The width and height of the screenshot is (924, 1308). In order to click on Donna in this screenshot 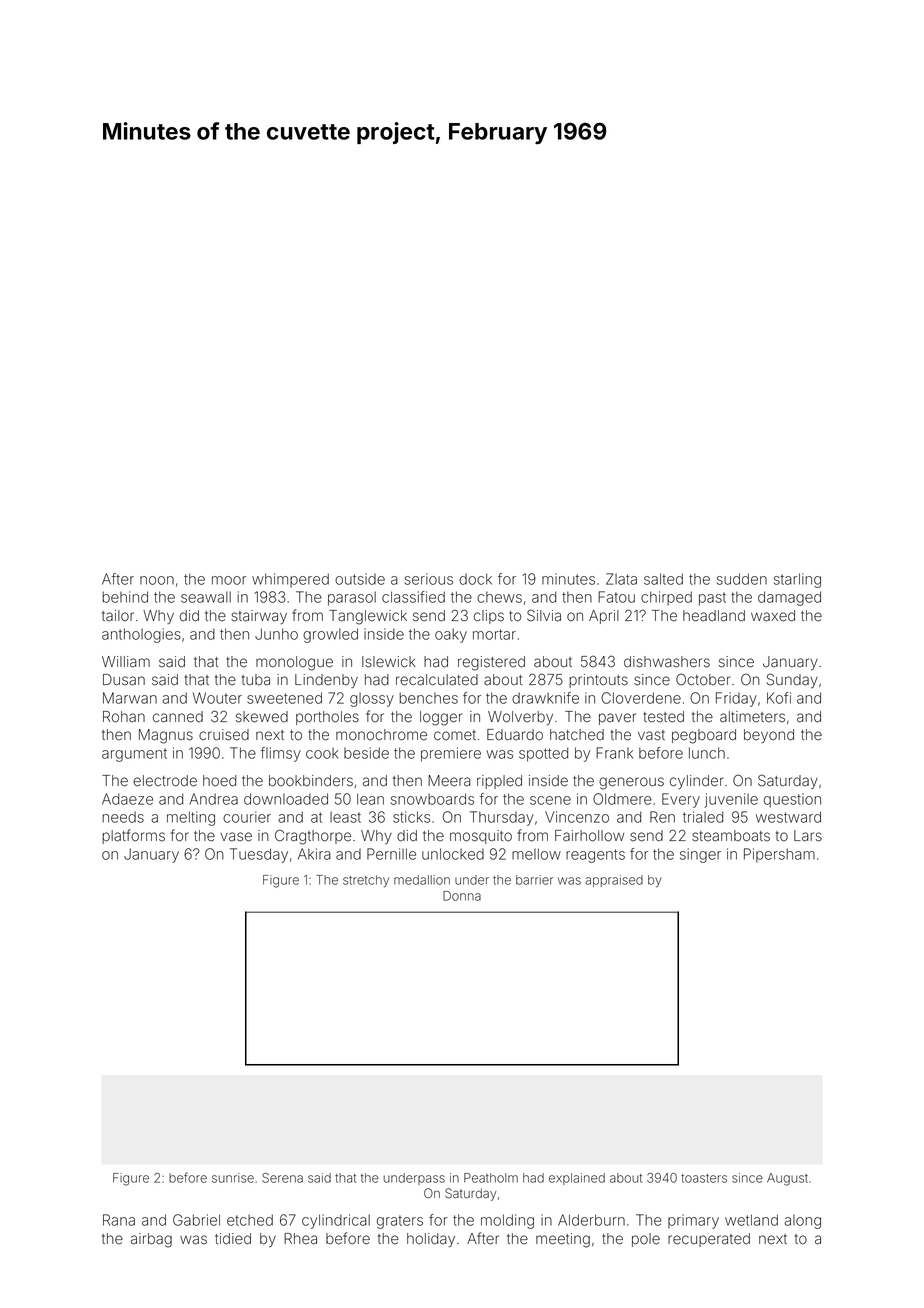, I will do `click(462, 896)`.
